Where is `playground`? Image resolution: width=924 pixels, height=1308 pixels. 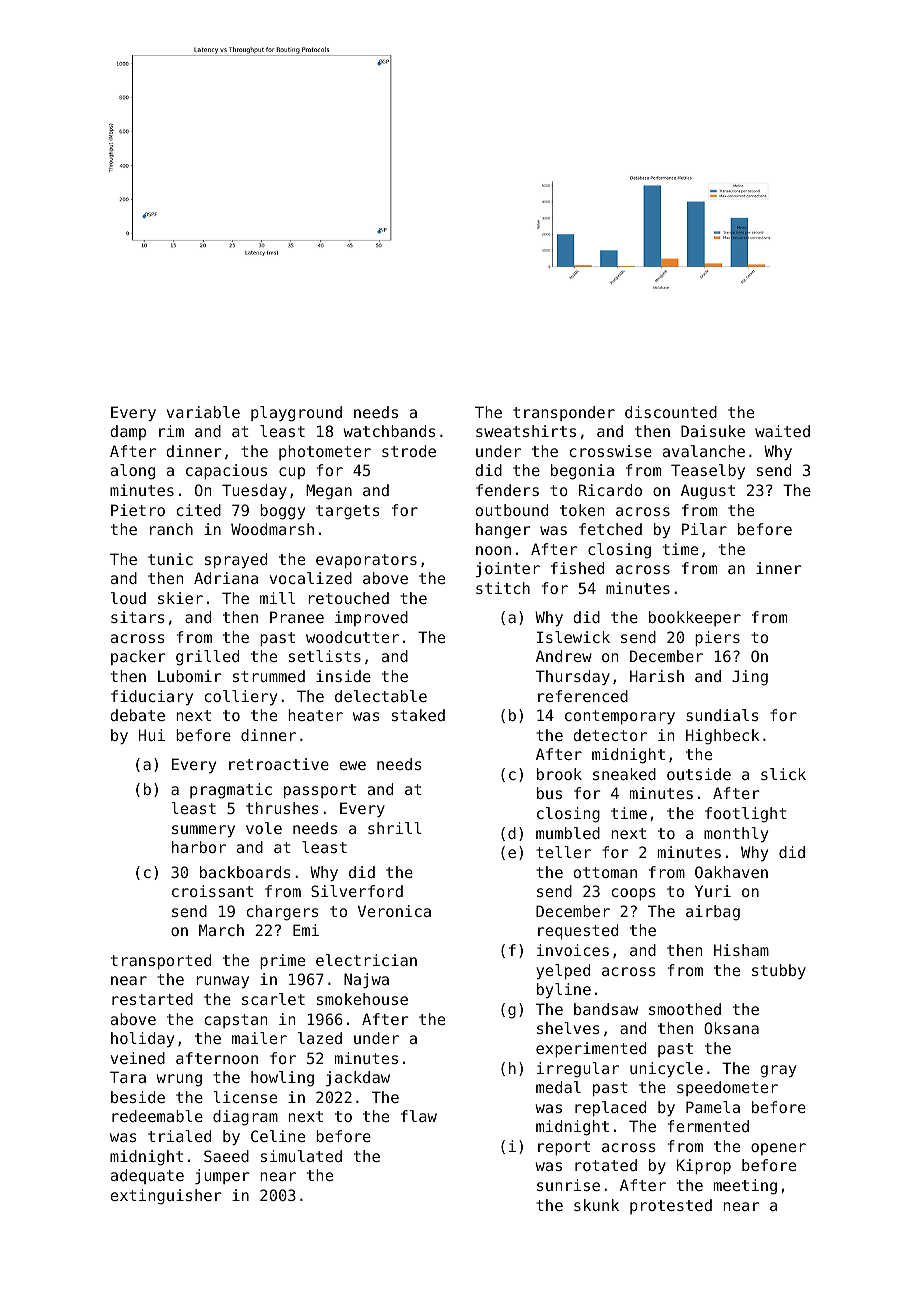 playground is located at coordinates (296, 414).
